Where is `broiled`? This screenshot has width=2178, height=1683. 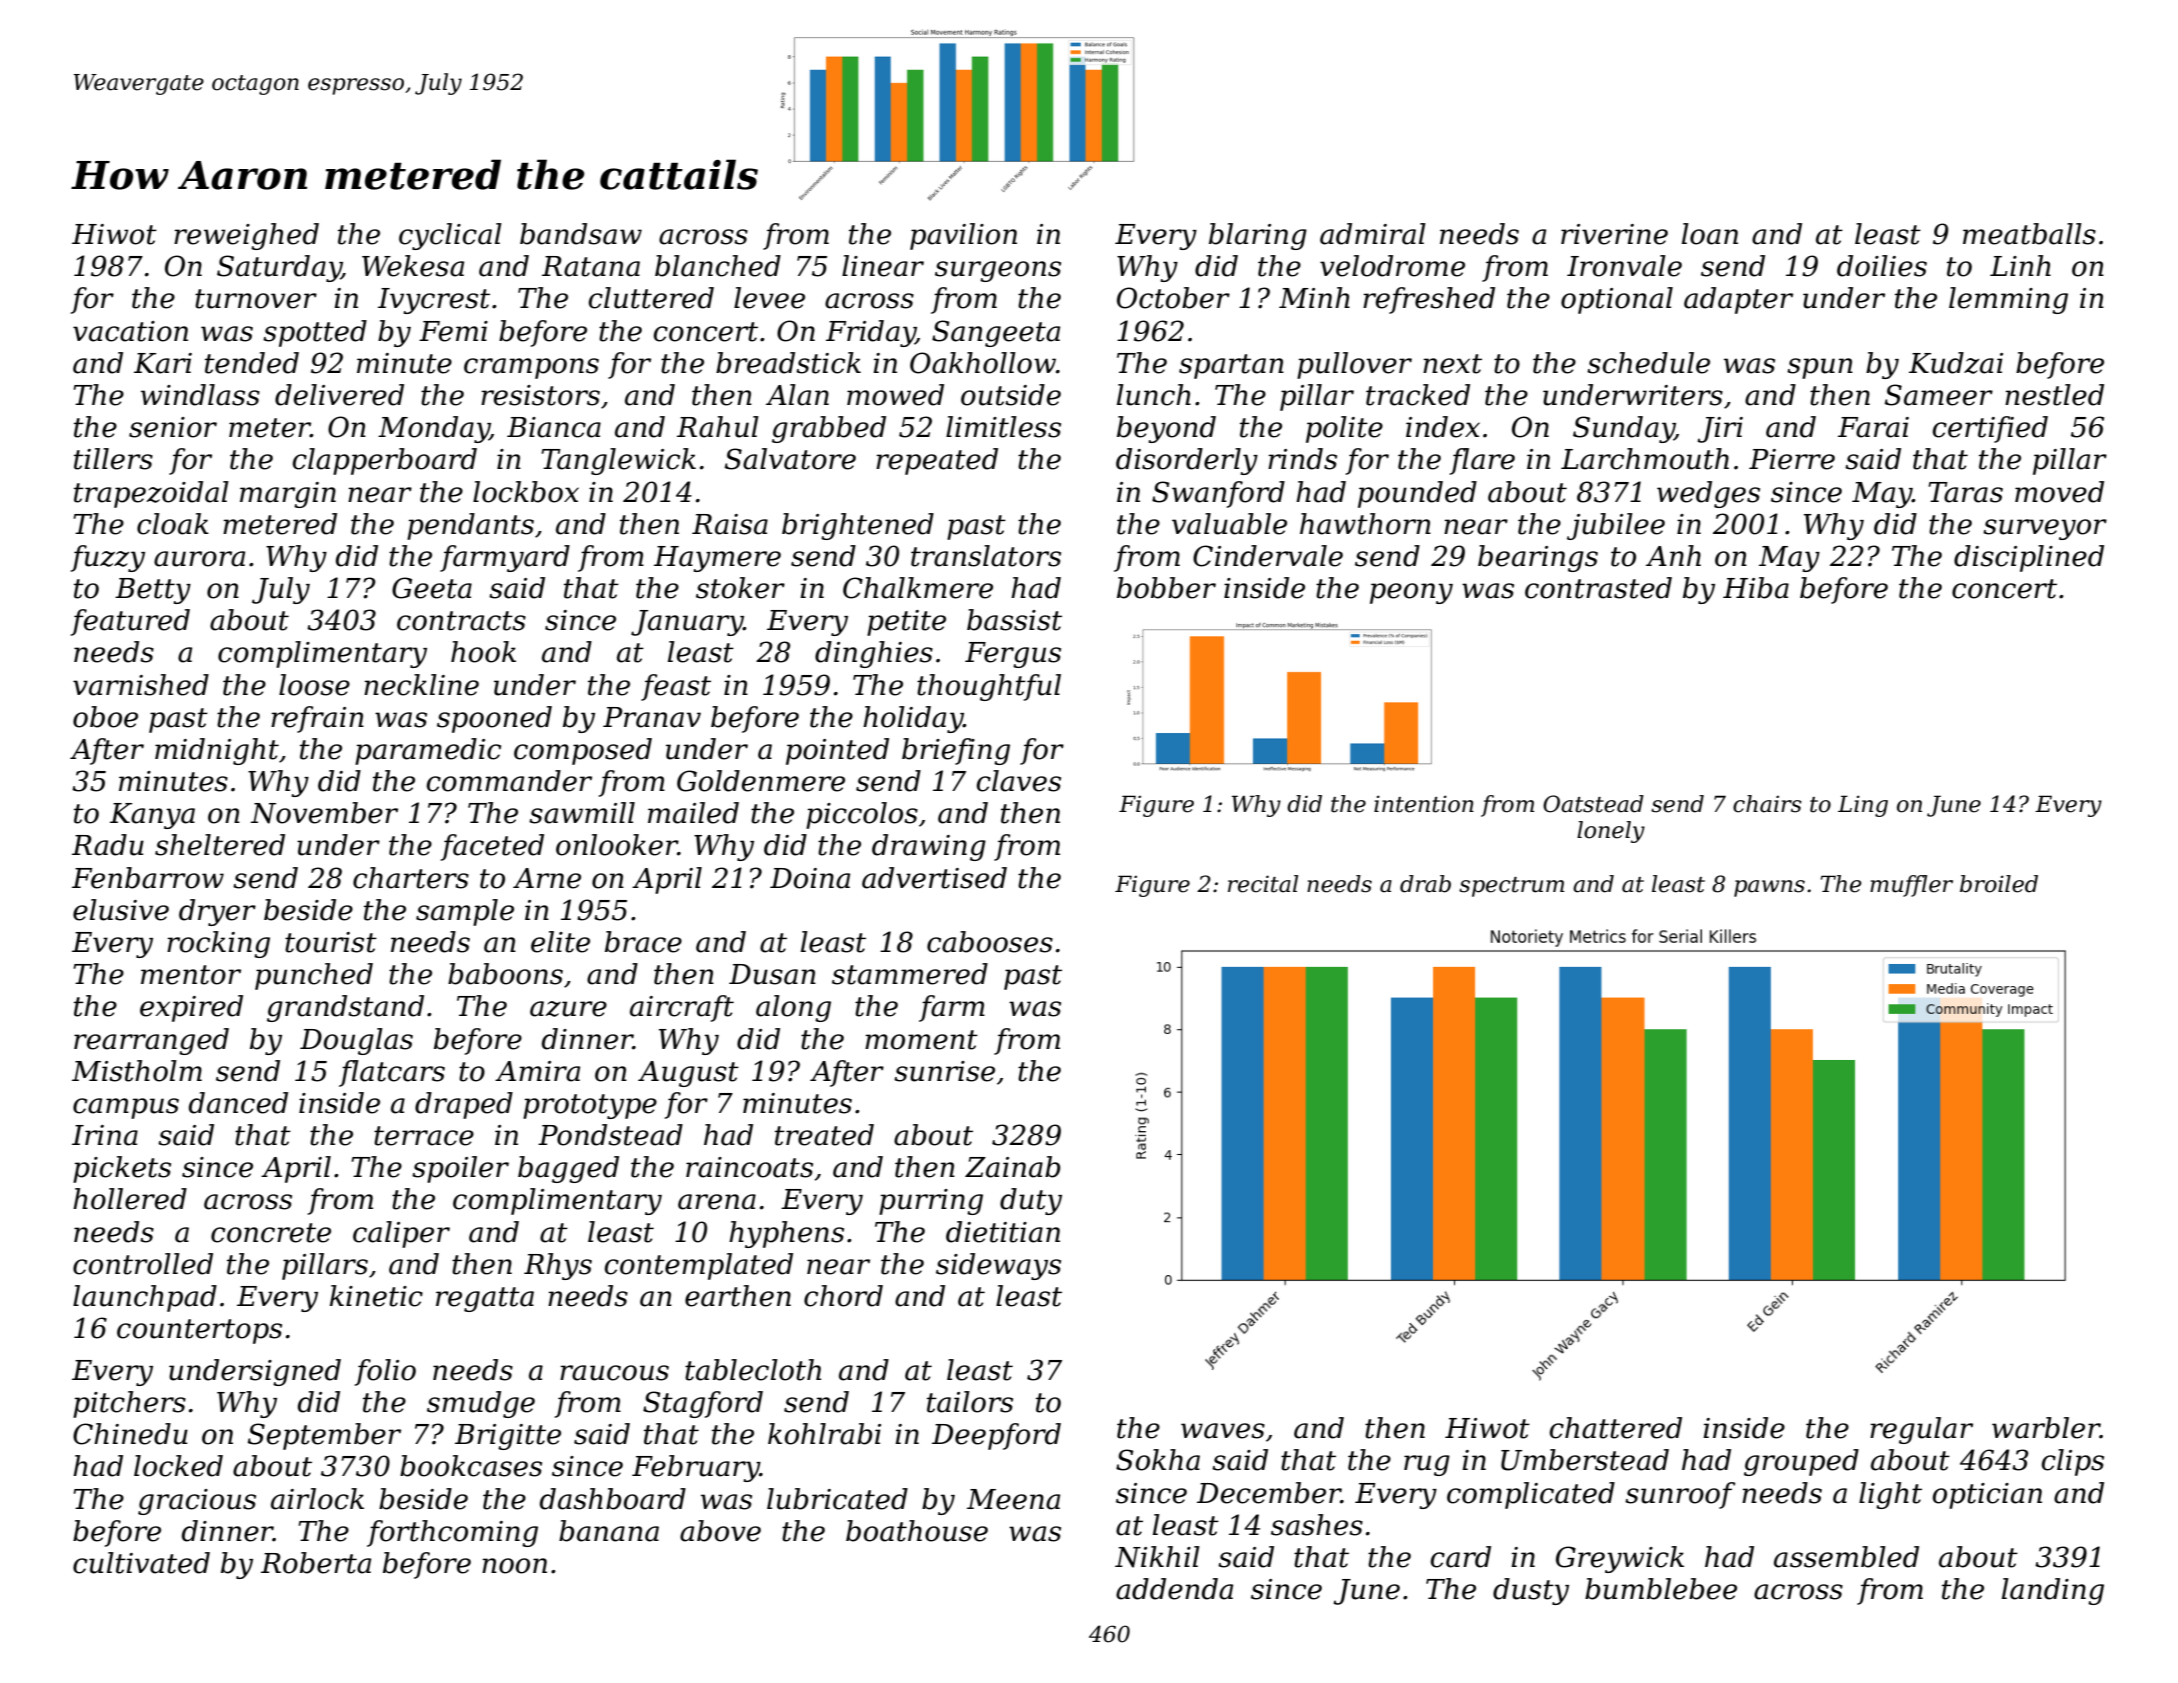
broiled is located at coordinates (1999, 884).
